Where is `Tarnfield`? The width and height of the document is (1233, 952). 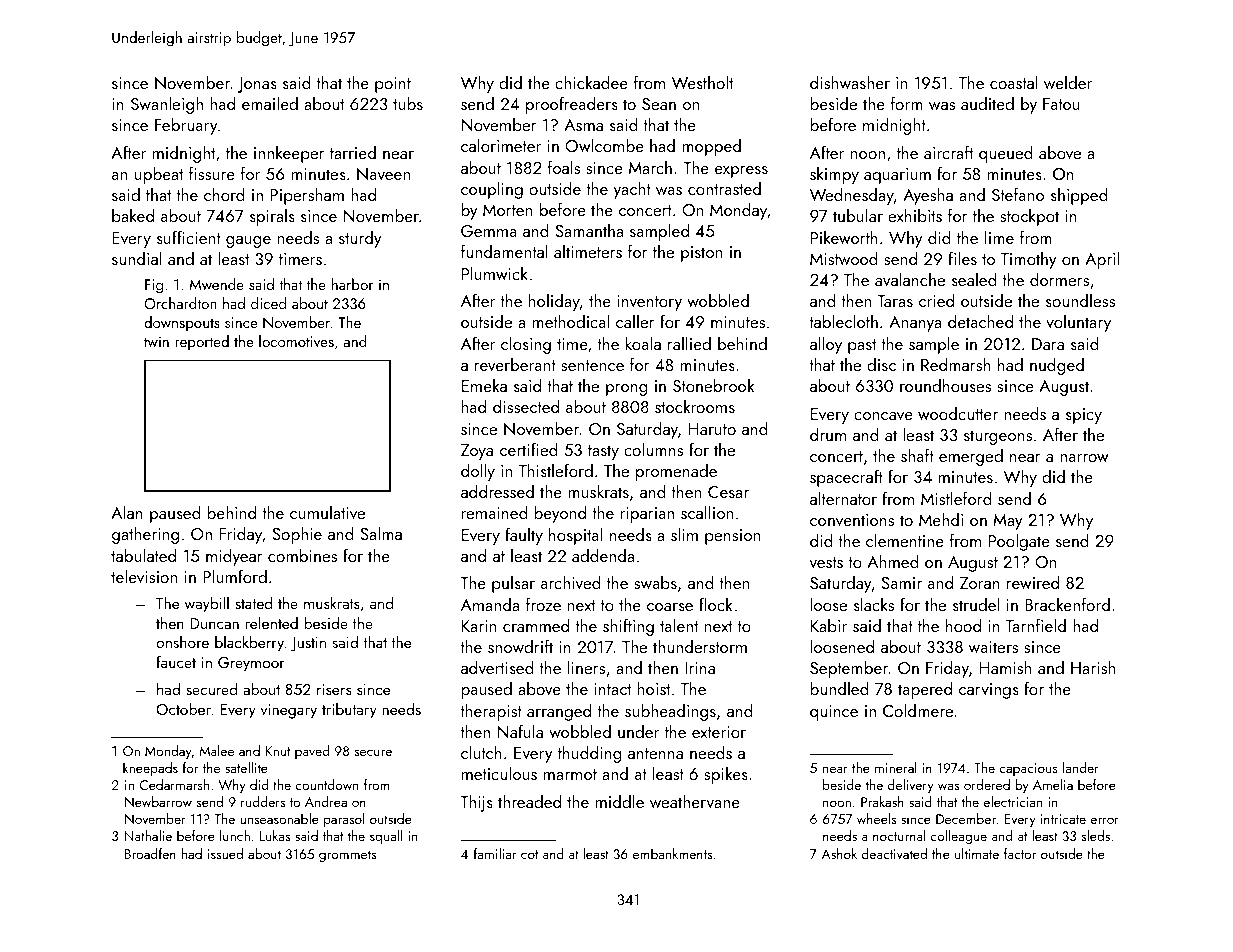 Tarnfield is located at coordinates (1036, 625).
